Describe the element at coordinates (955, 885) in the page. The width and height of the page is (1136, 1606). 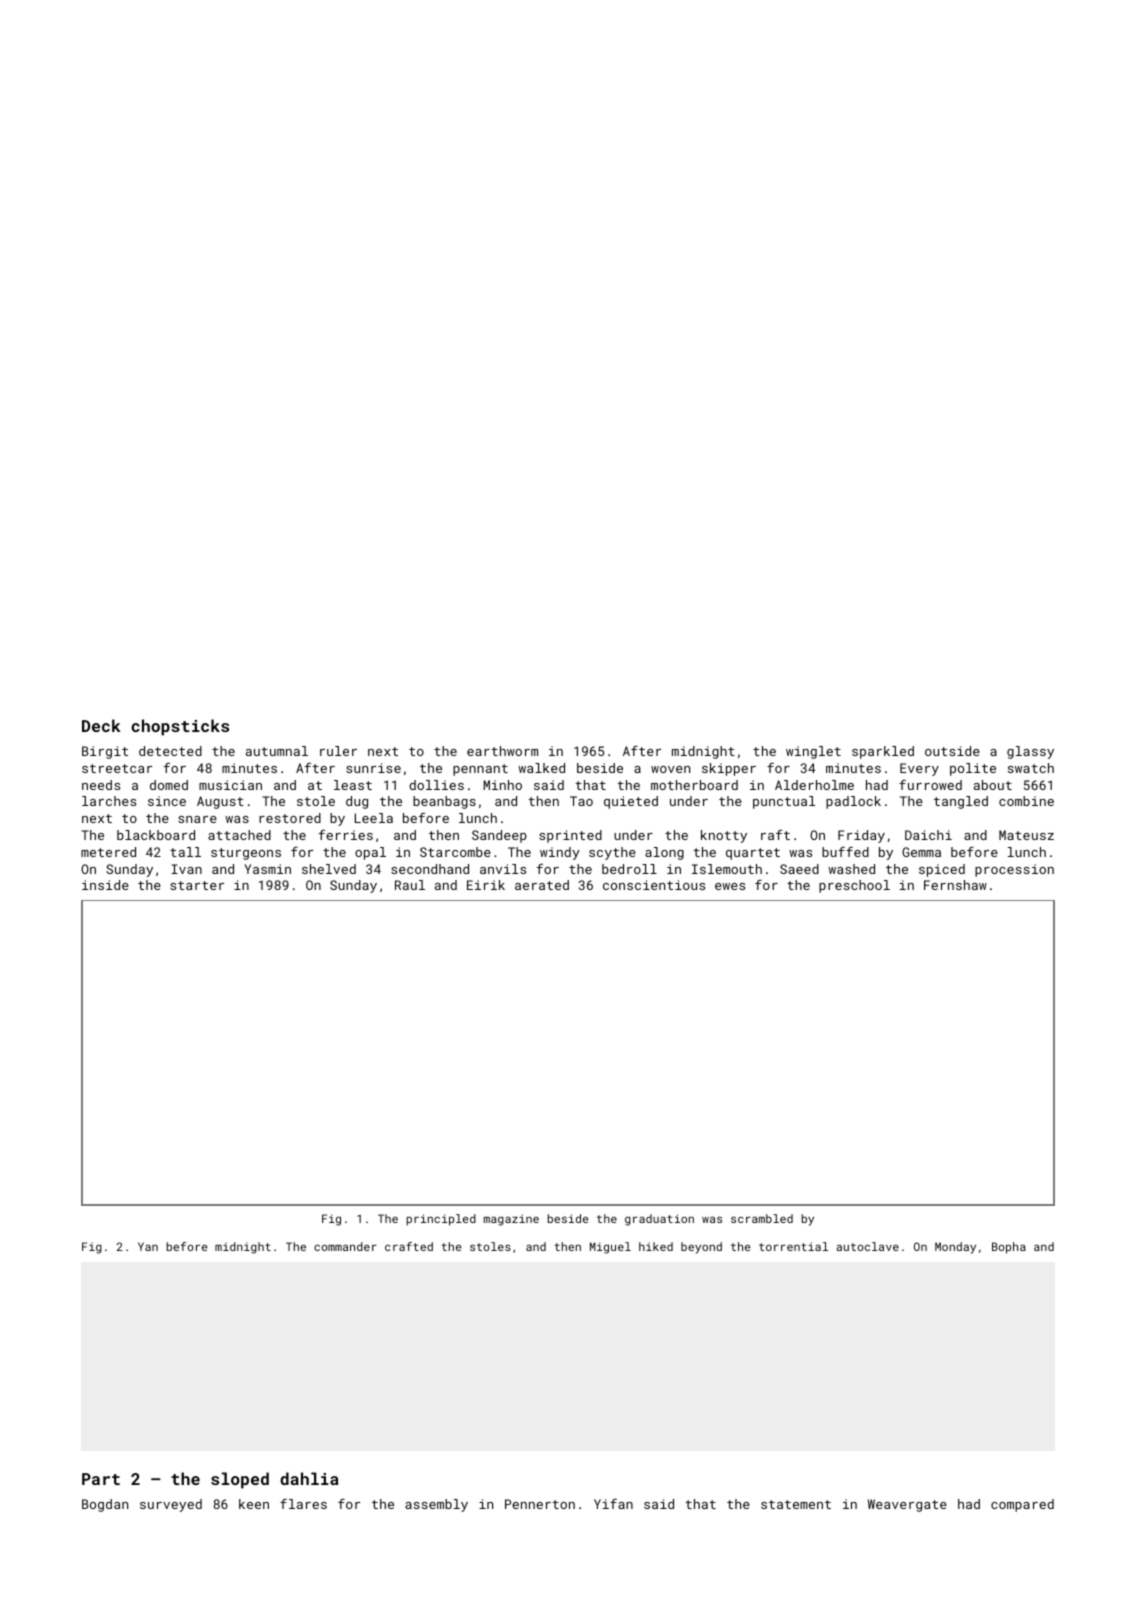
I see `Fernshaw` at that location.
